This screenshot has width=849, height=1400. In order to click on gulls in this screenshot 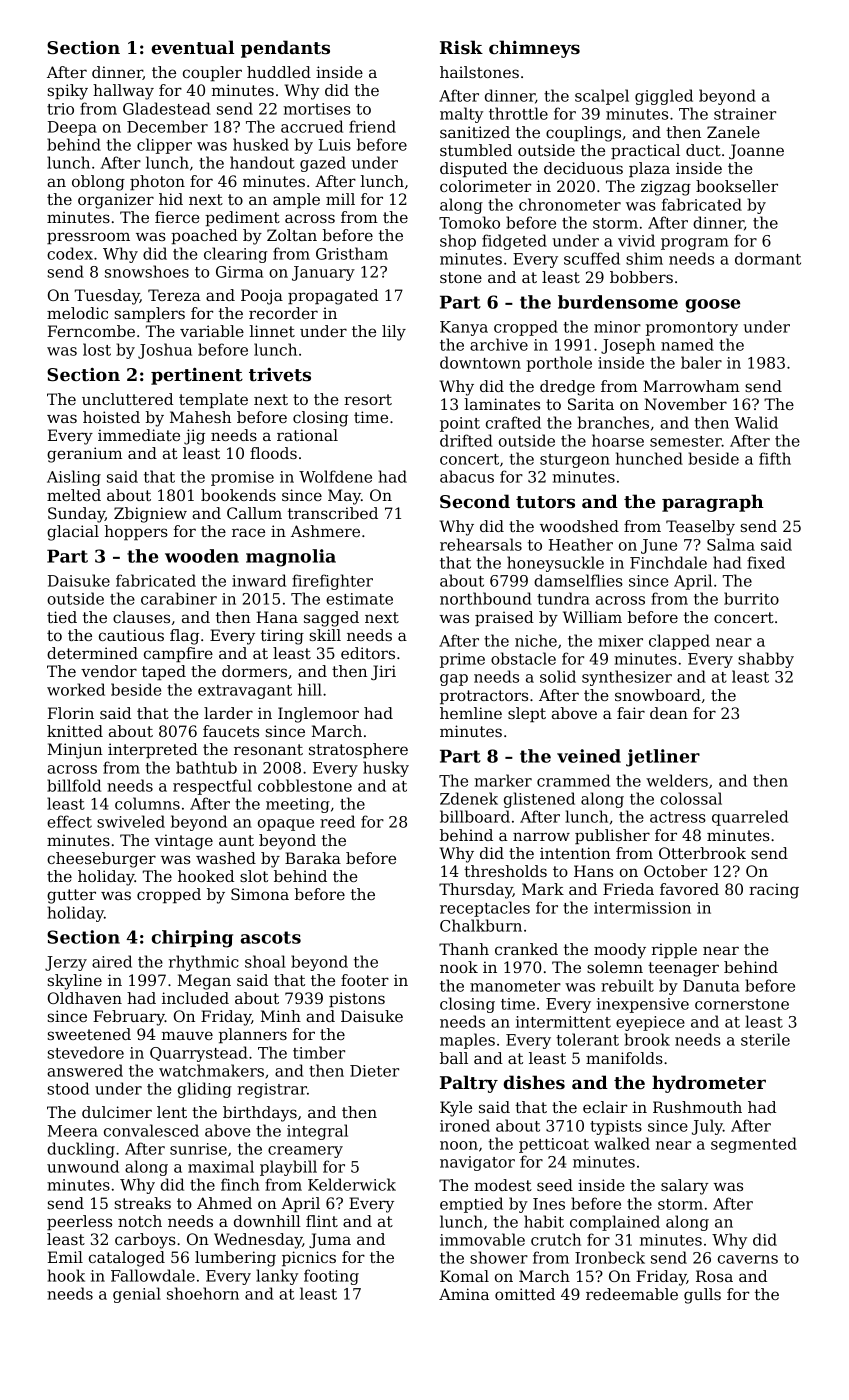, I will do `click(702, 1296)`.
